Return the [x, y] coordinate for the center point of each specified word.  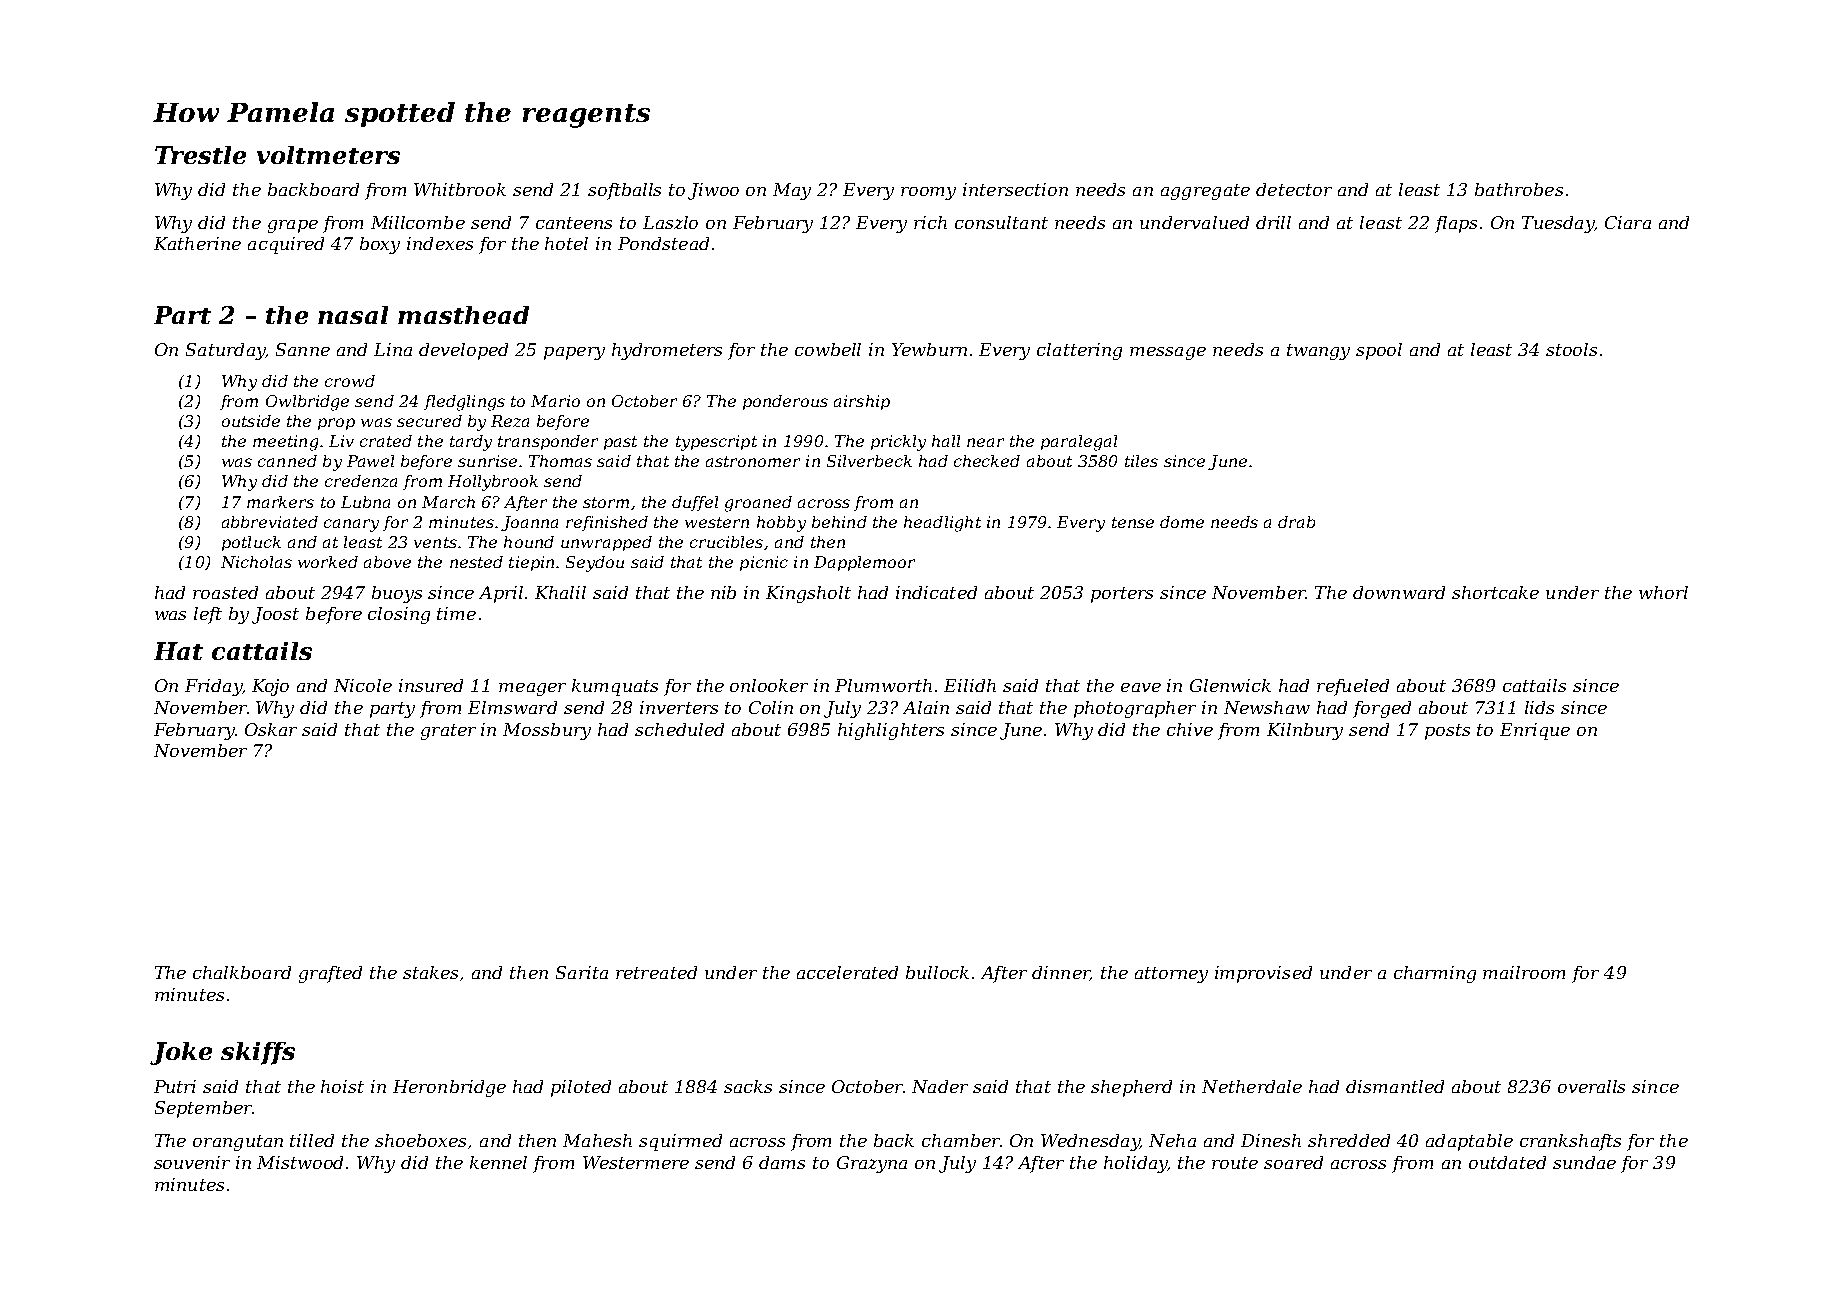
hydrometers [667, 351]
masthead [463, 315]
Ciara [1628, 222]
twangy [1318, 352]
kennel [498, 1162]
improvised [1263, 974]
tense [1133, 522]
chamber [961, 1140]
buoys [397, 594]
